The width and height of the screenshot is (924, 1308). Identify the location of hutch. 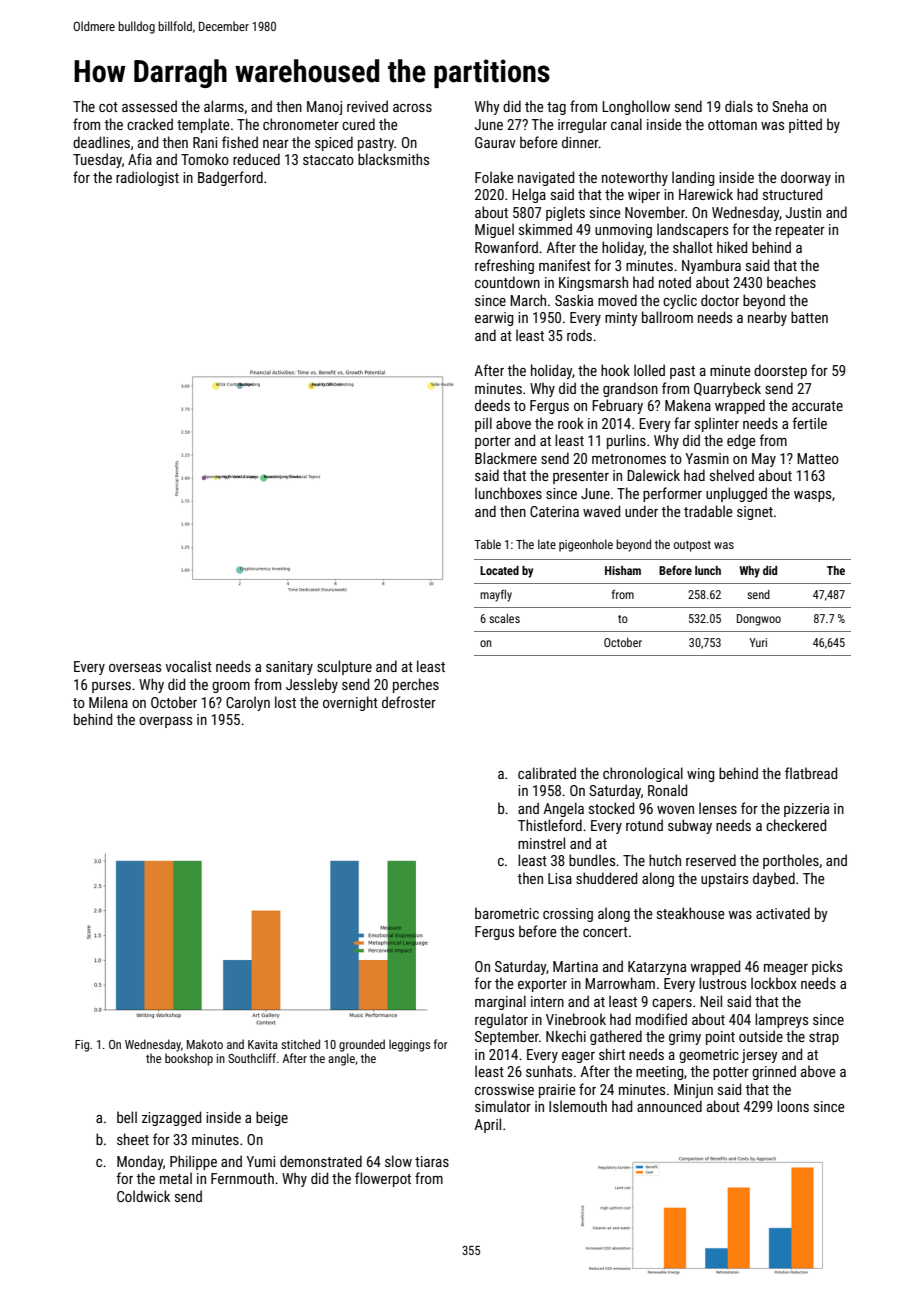
(665, 860).
